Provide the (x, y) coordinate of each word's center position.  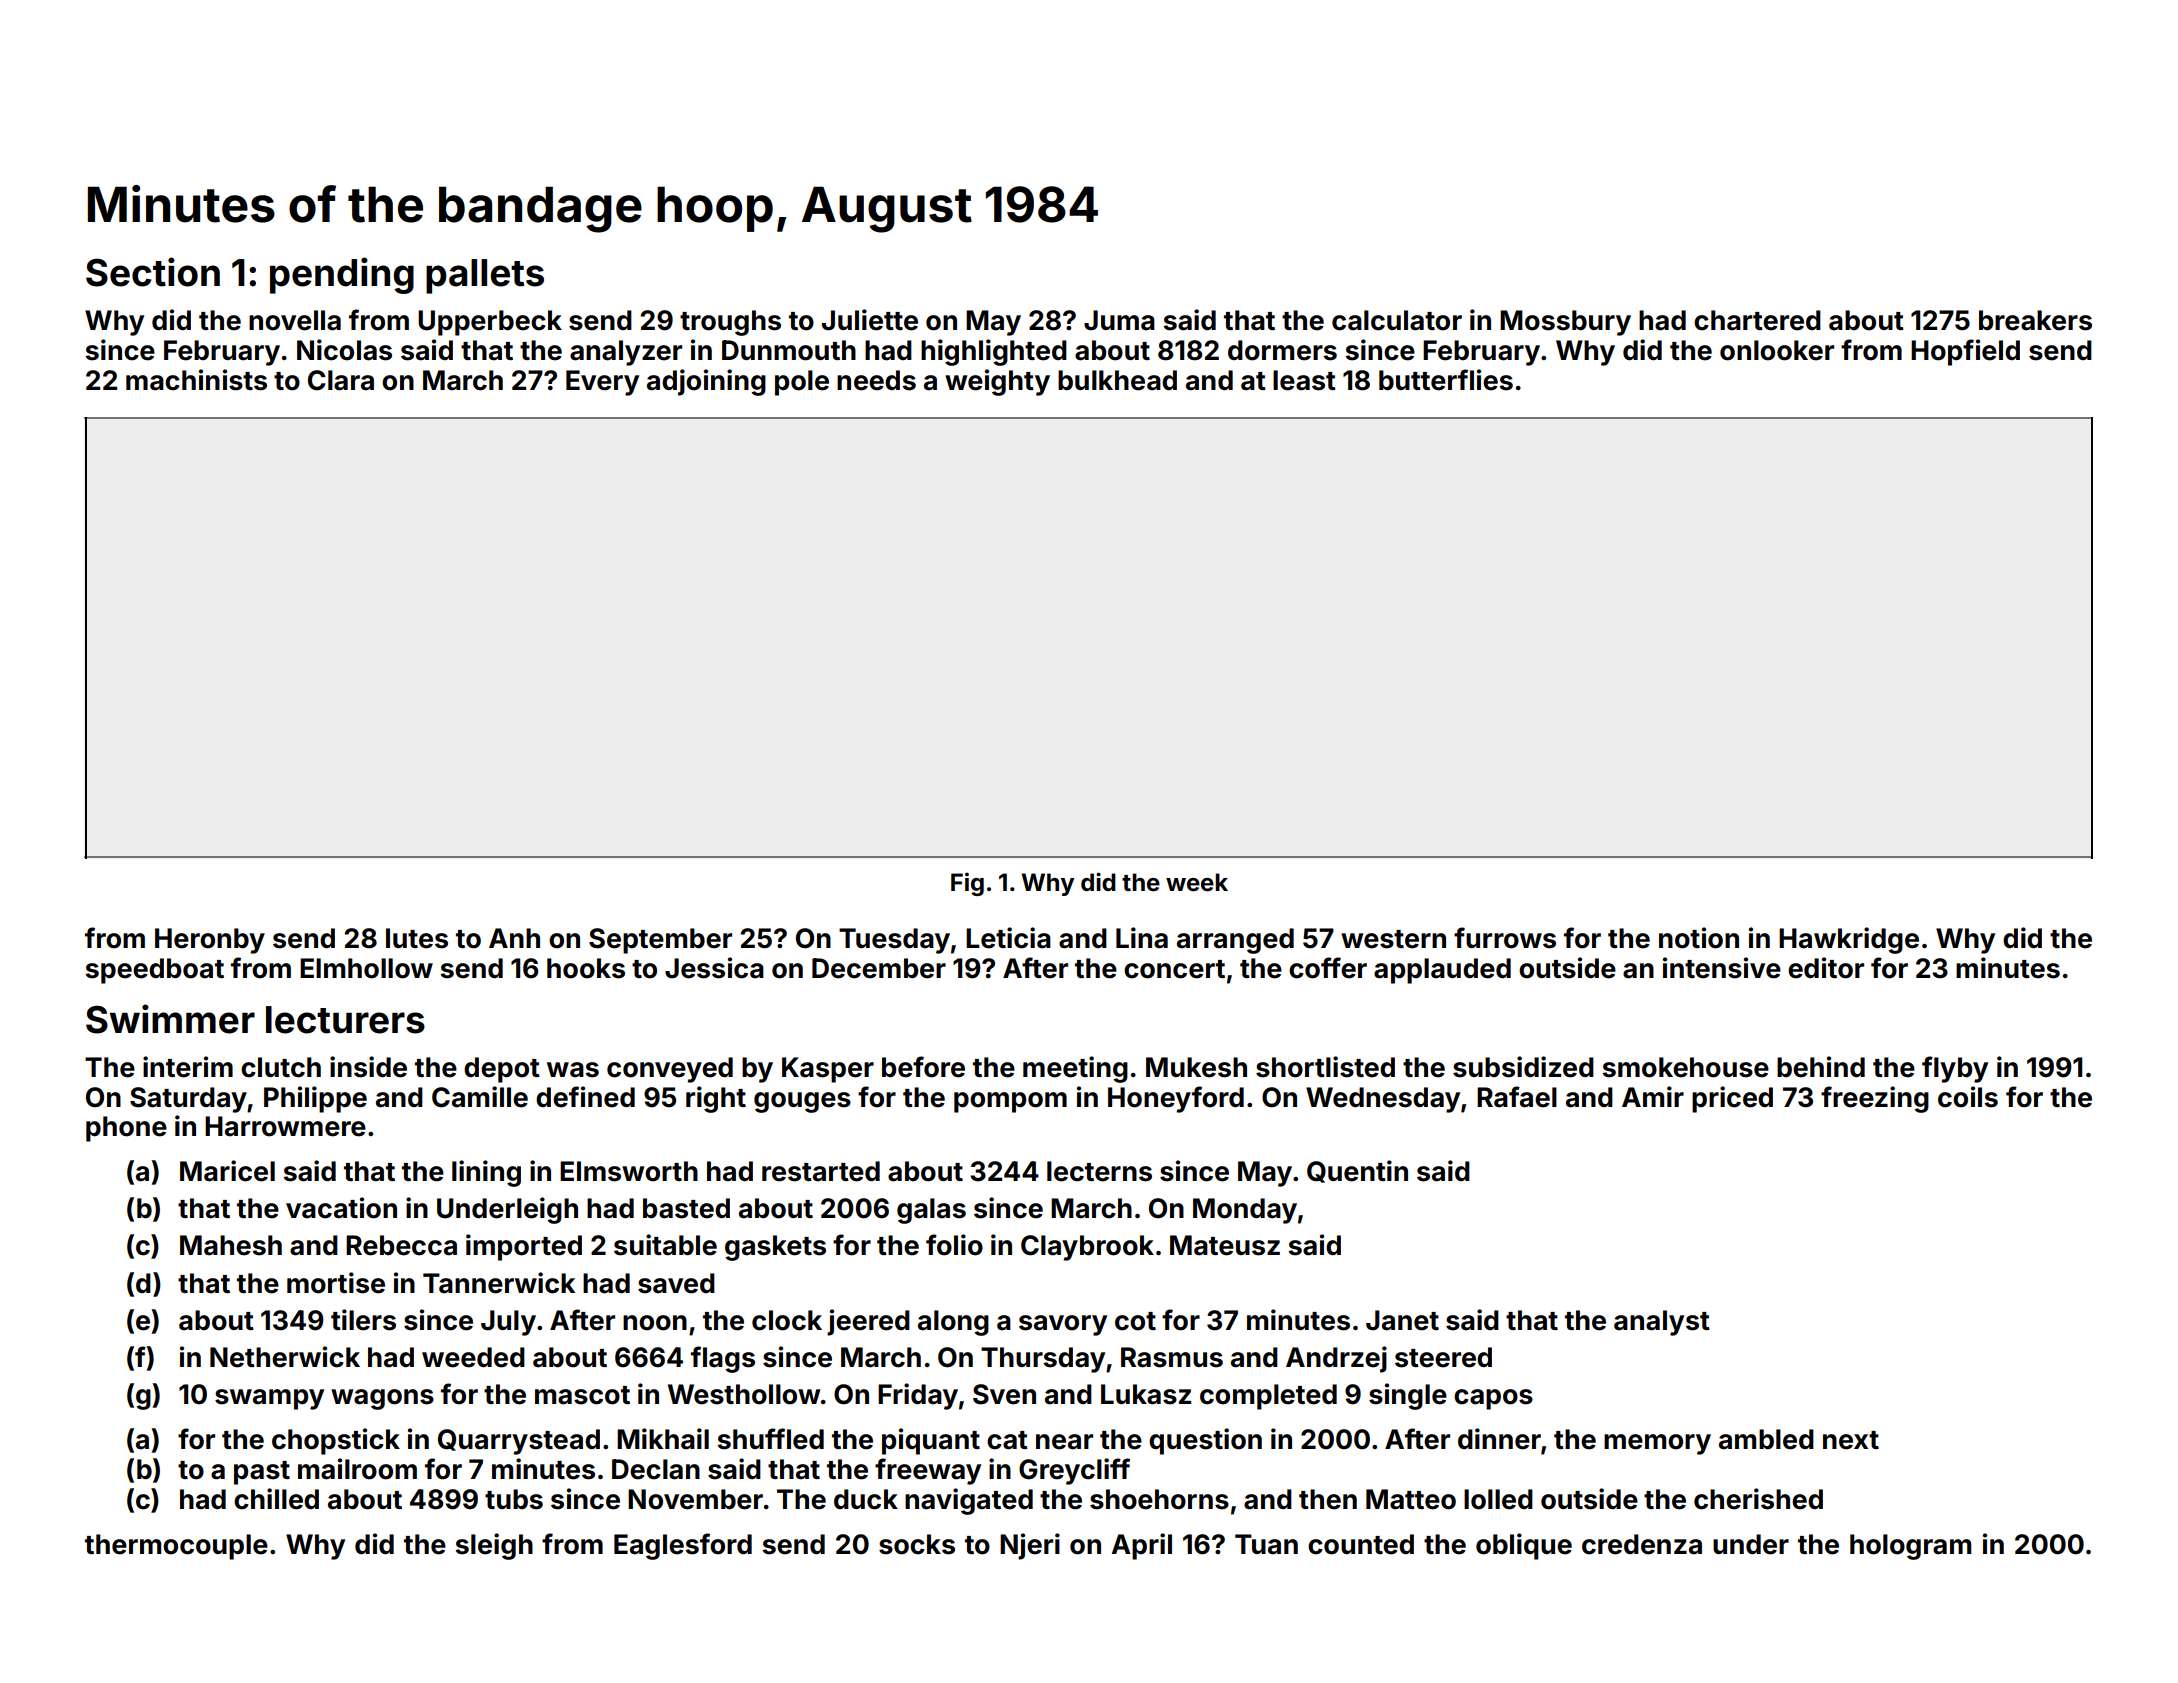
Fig (967, 884)
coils (1968, 1097)
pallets (485, 276)
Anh (514, 938)
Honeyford (1176, 1099)
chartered (1757, 320)
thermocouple (176, 1547)
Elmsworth (629, 1171)
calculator (1397, 320)
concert (1174, 969)
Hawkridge (1849, 940)
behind (1821, 1067)
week (1197, 882)
